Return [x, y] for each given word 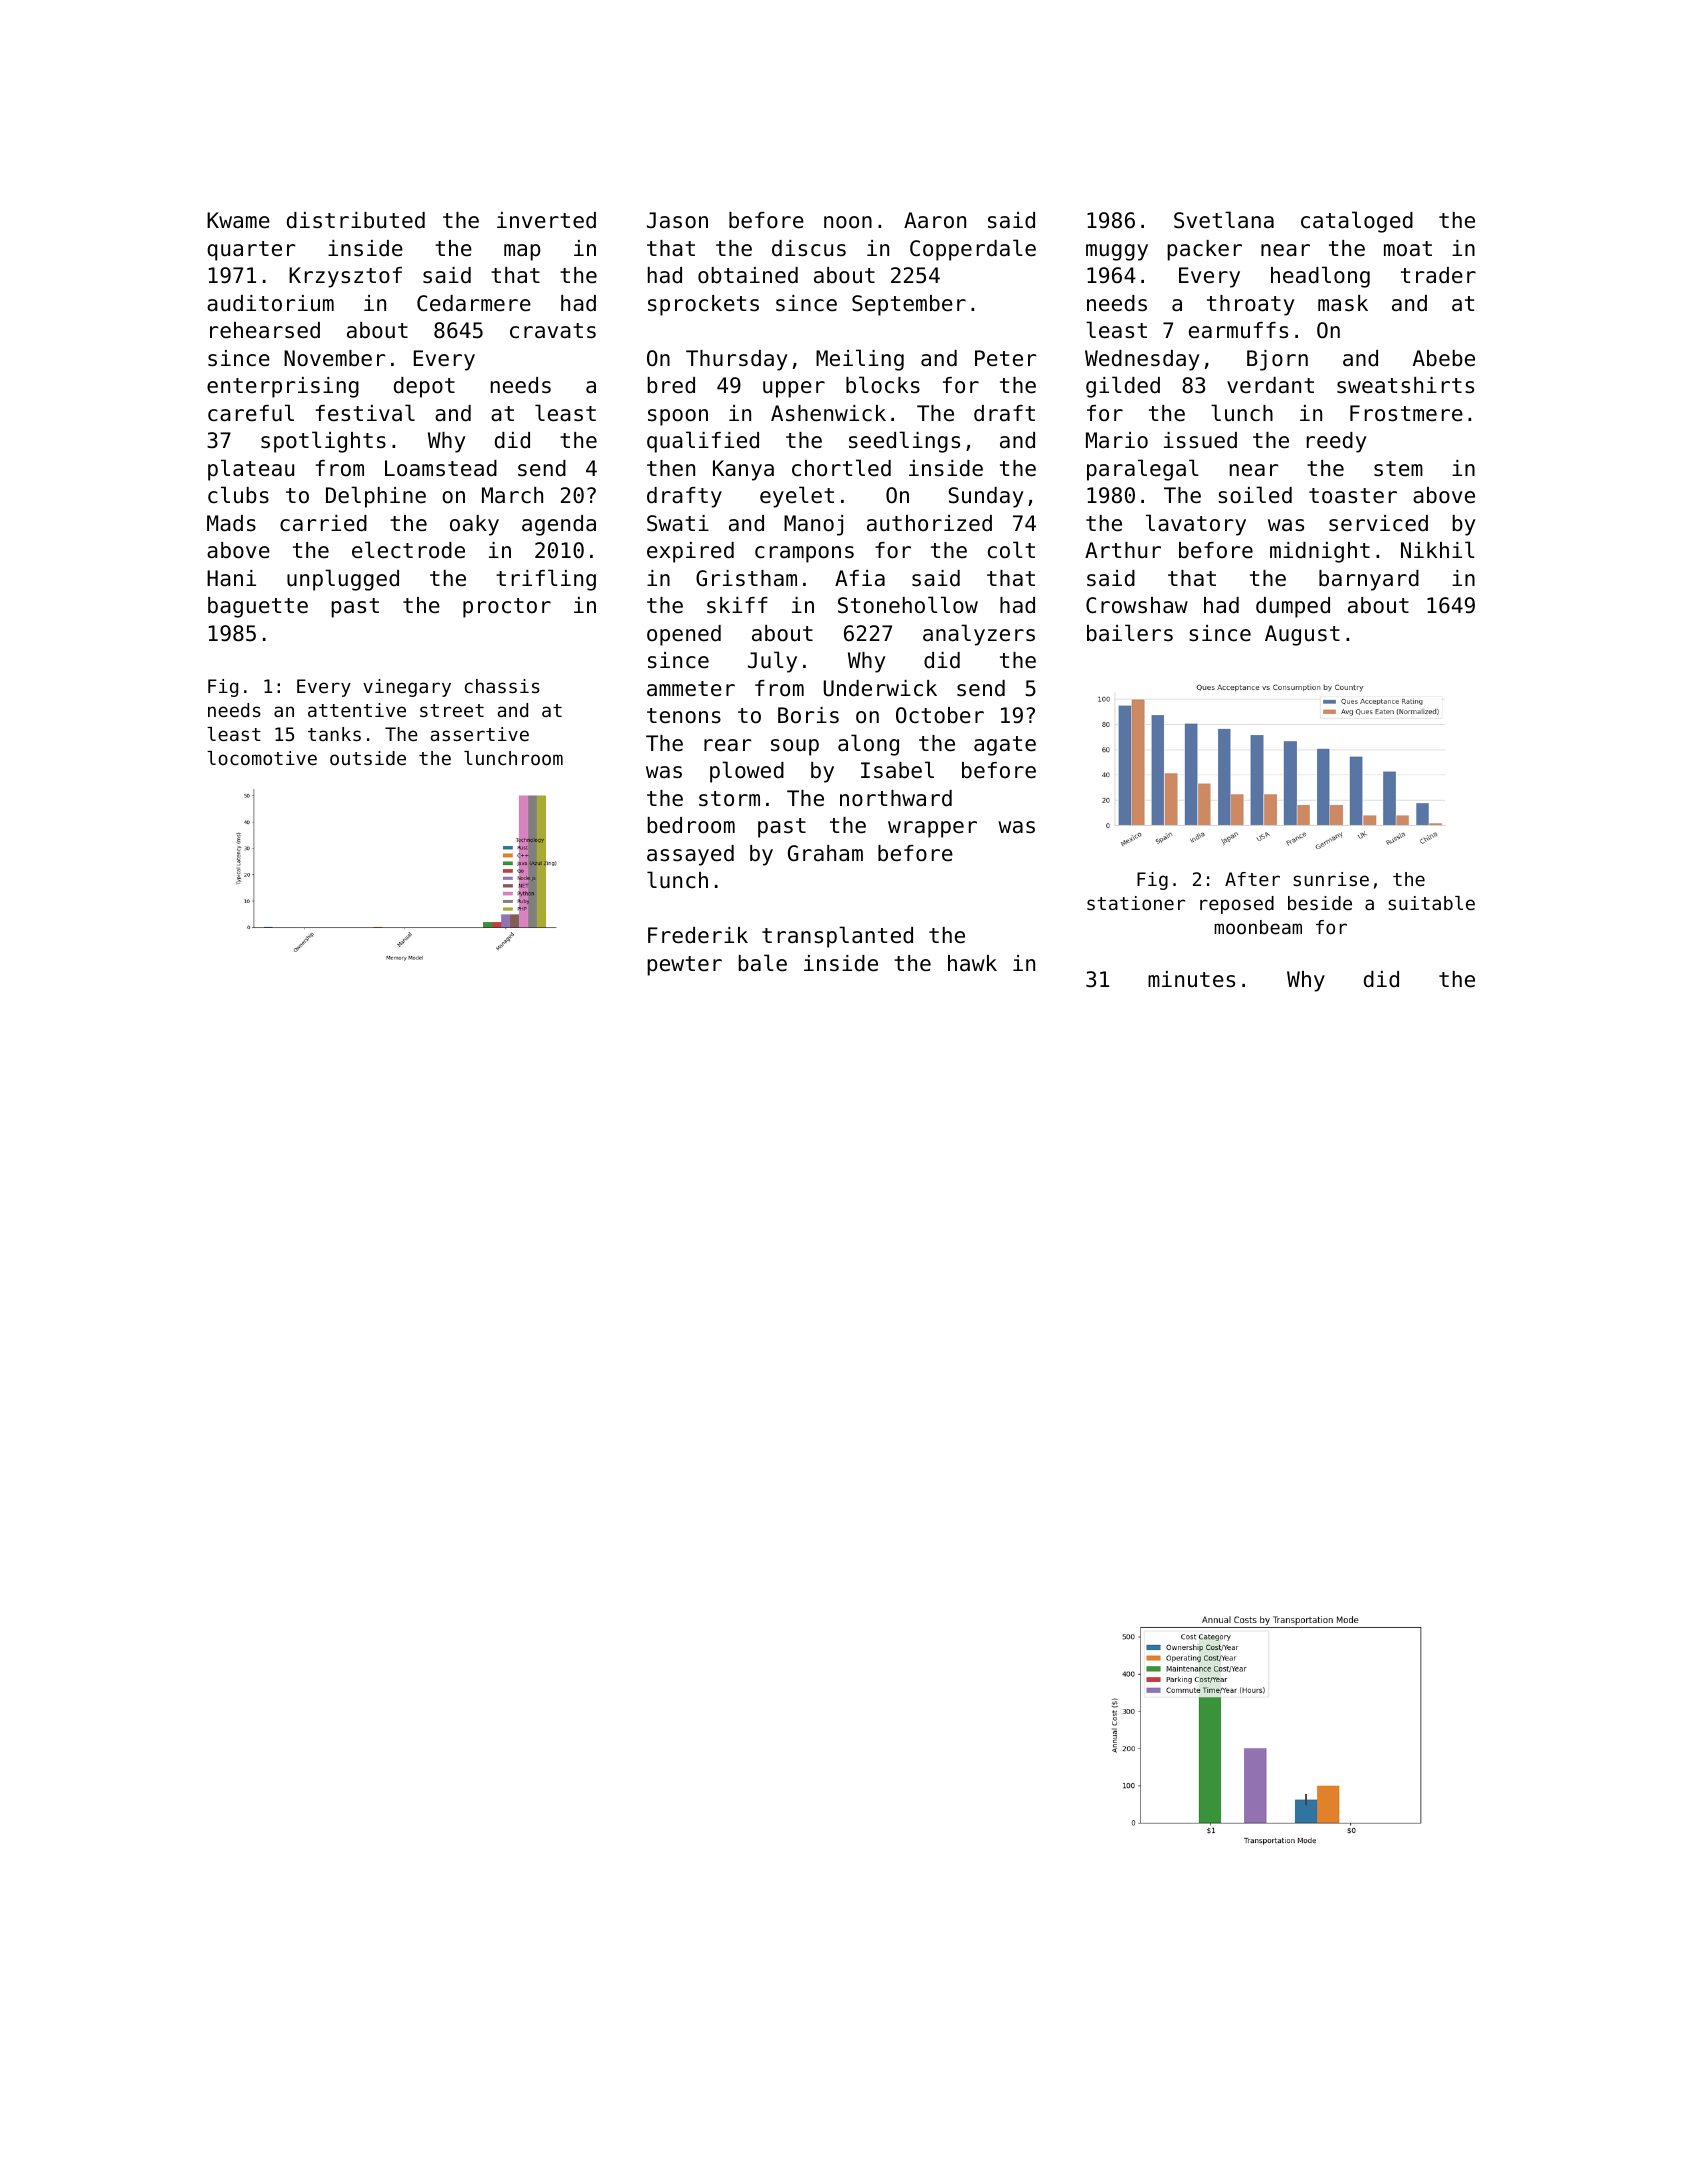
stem [1398, 469]
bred [671, 385]
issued [1200, 440]
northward [896, 798]
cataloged [1357, 222]
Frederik [698, 935]
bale [763, 963]
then [671, 468]
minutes [1191, 979]
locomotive [262, 758]
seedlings [904, 442]
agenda [559, 525]
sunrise [1331, 879]
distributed [356, 220]
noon [848, 222]
